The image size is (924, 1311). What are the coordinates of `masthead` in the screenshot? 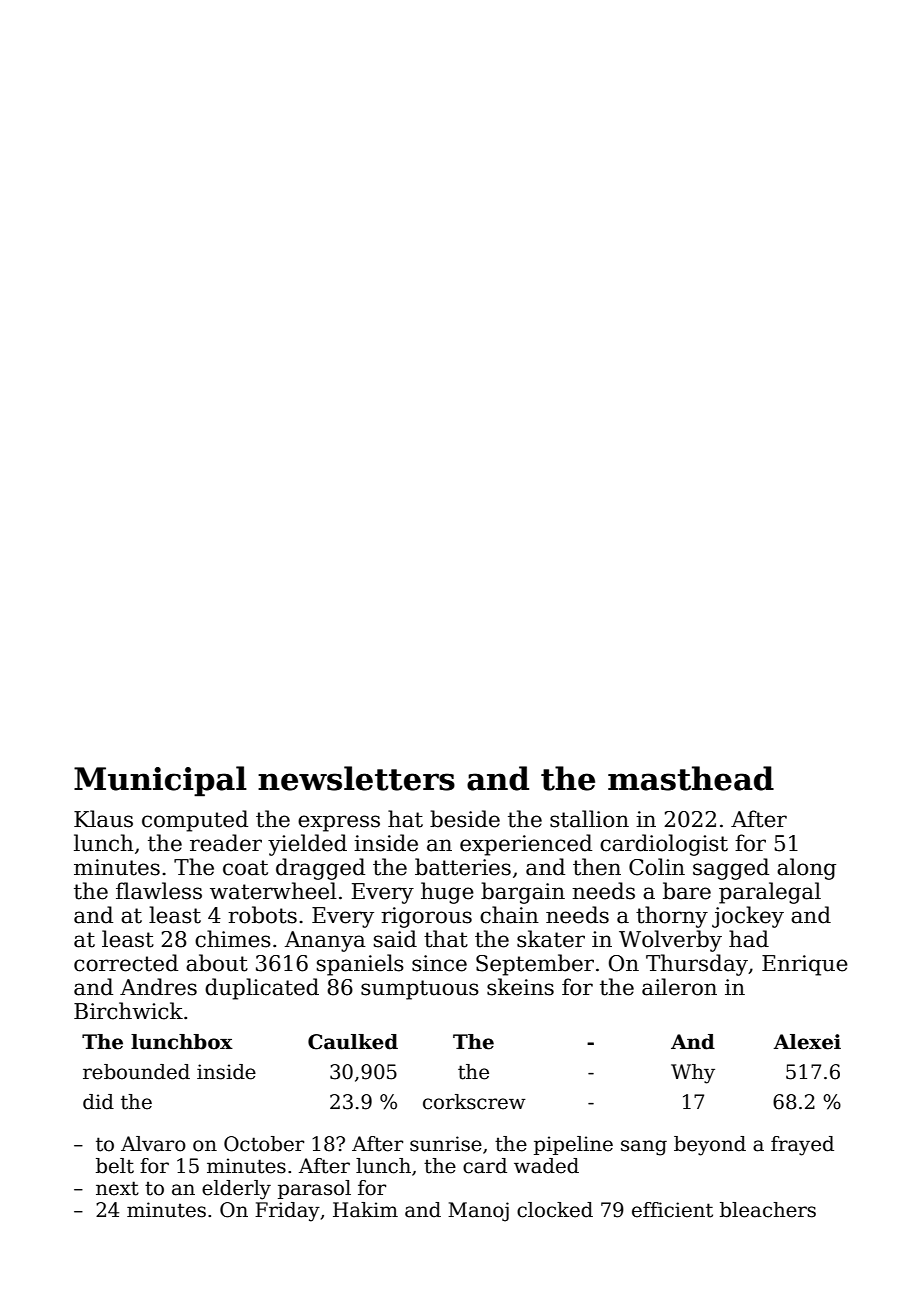 It's located at (691, 778).
